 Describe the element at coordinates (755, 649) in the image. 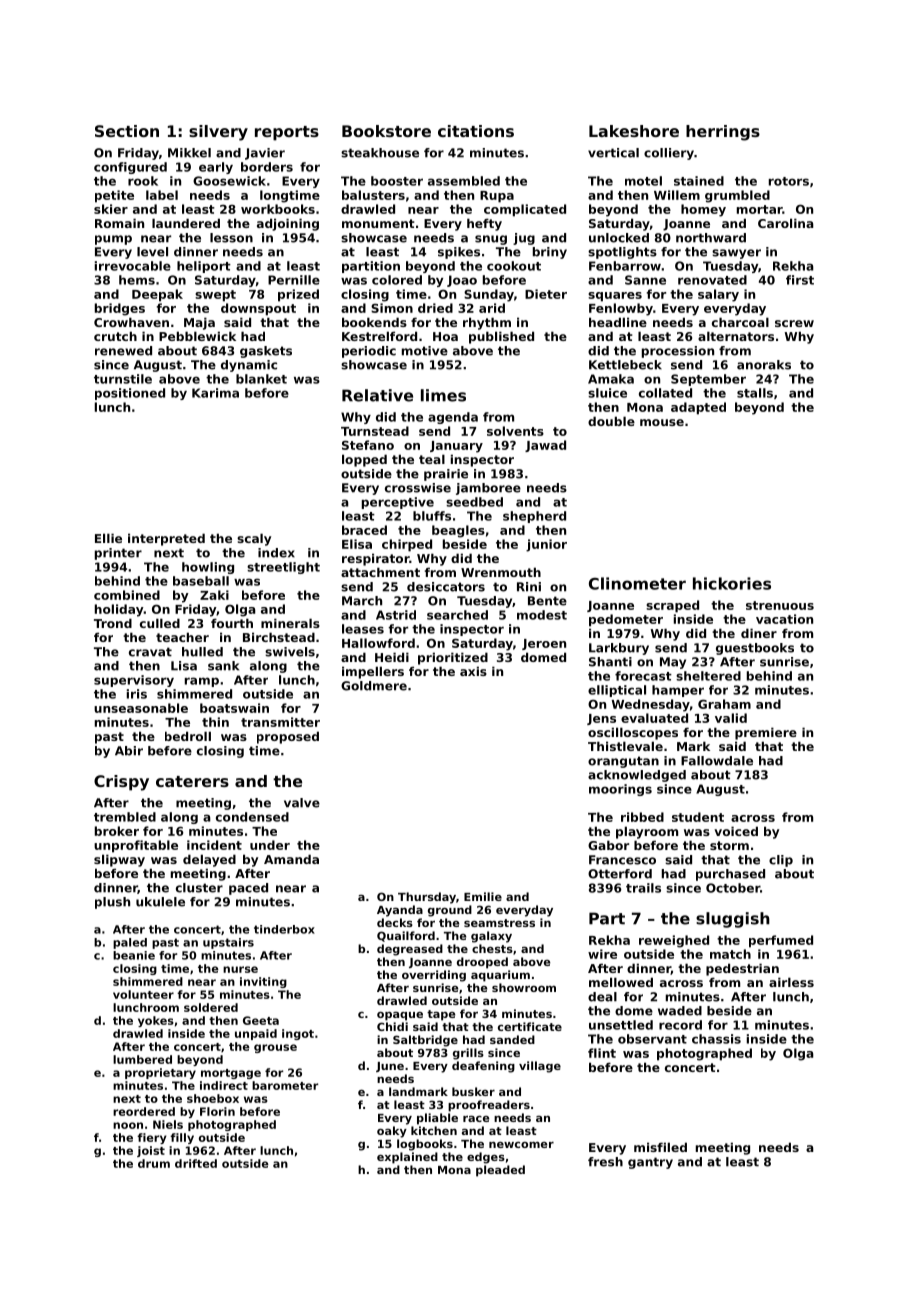

I see `guestbooks` at that location.
